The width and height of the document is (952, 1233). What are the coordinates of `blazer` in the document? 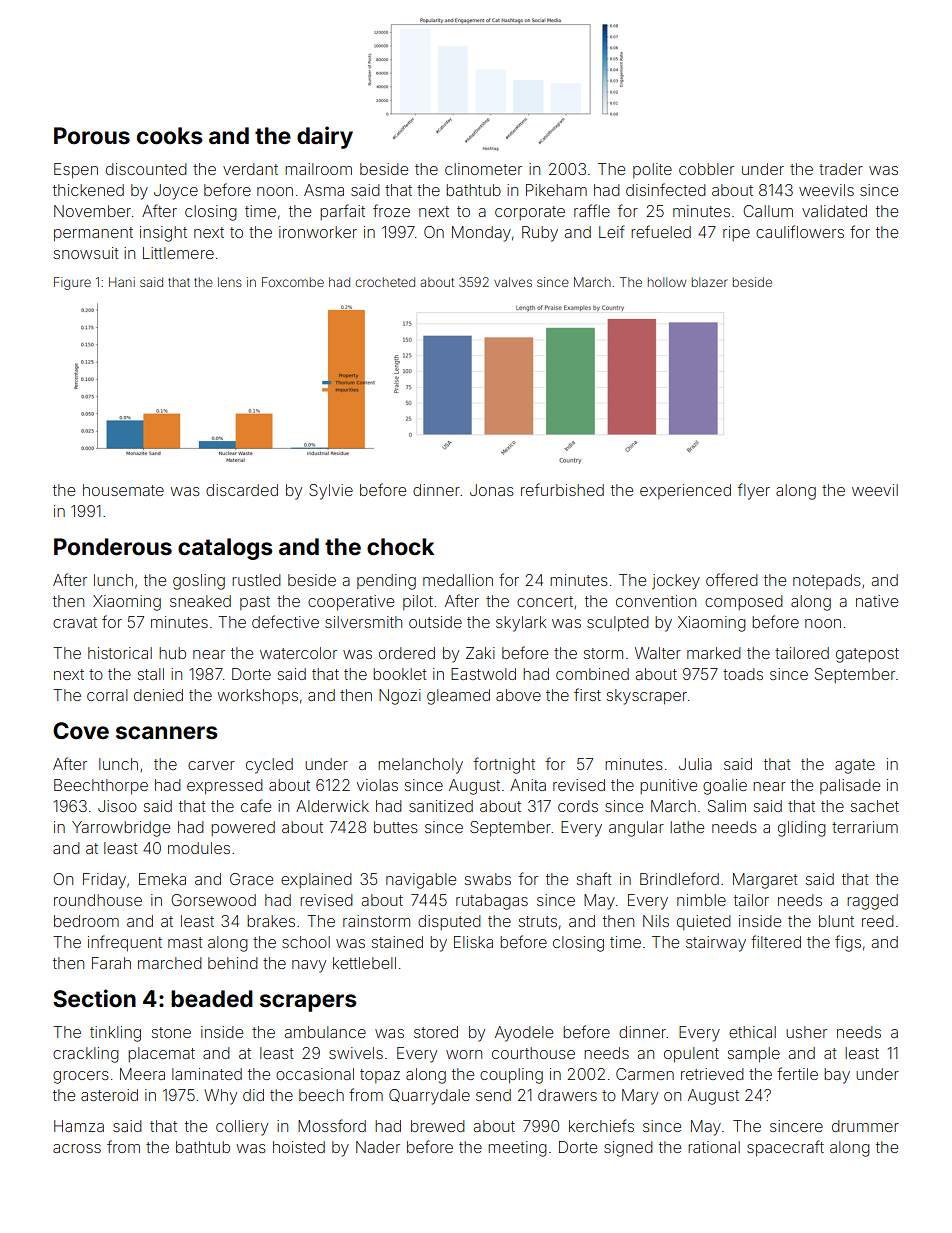 It's located at (710, 282).
